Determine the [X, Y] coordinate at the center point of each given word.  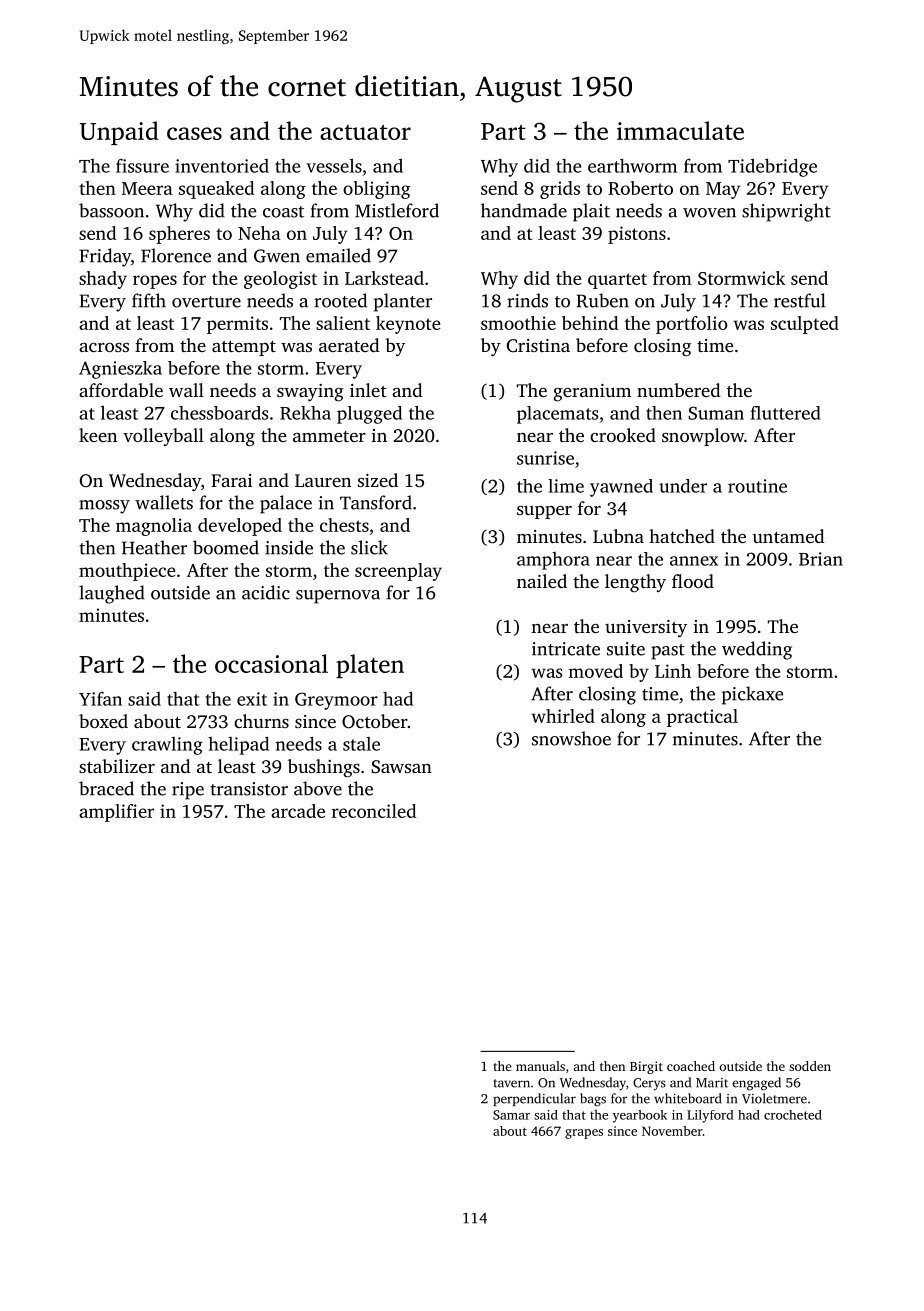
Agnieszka [120, 370]
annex [694, 561]
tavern [511, 1083]
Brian [821, 559]
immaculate [680, 130]
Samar [511, 1115]
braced [106, 788]
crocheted [793, 1115]
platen [370, 666]
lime [566, 486]
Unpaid [119, 133]
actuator [365, 132]
